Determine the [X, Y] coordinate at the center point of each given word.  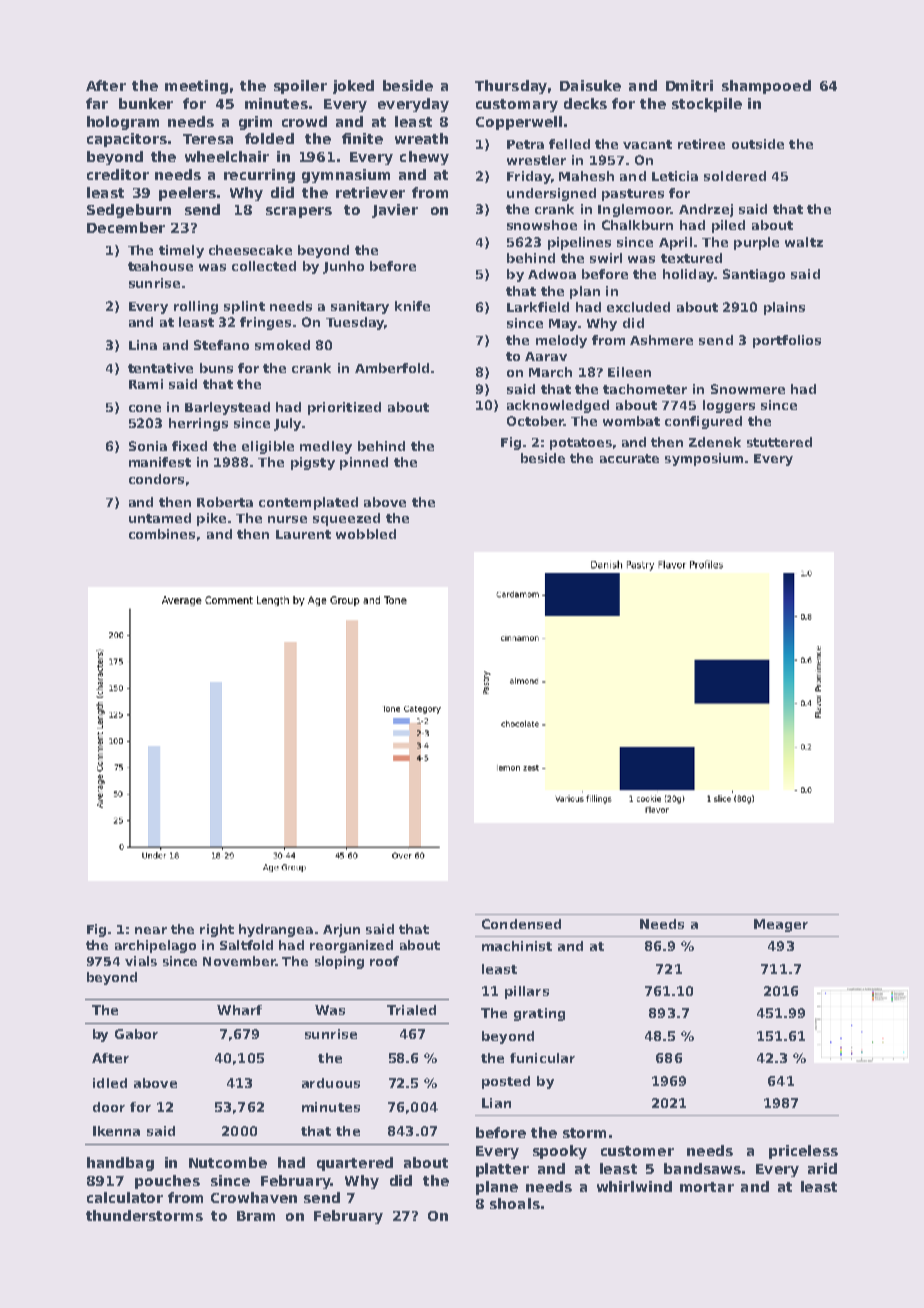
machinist [517, 946]
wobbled [366, 534]
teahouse [160, 266]
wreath [421, 138]
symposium [704, 459]
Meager [781, 925]
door [109, 1107]
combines [162, 534]
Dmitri [689, 85]
